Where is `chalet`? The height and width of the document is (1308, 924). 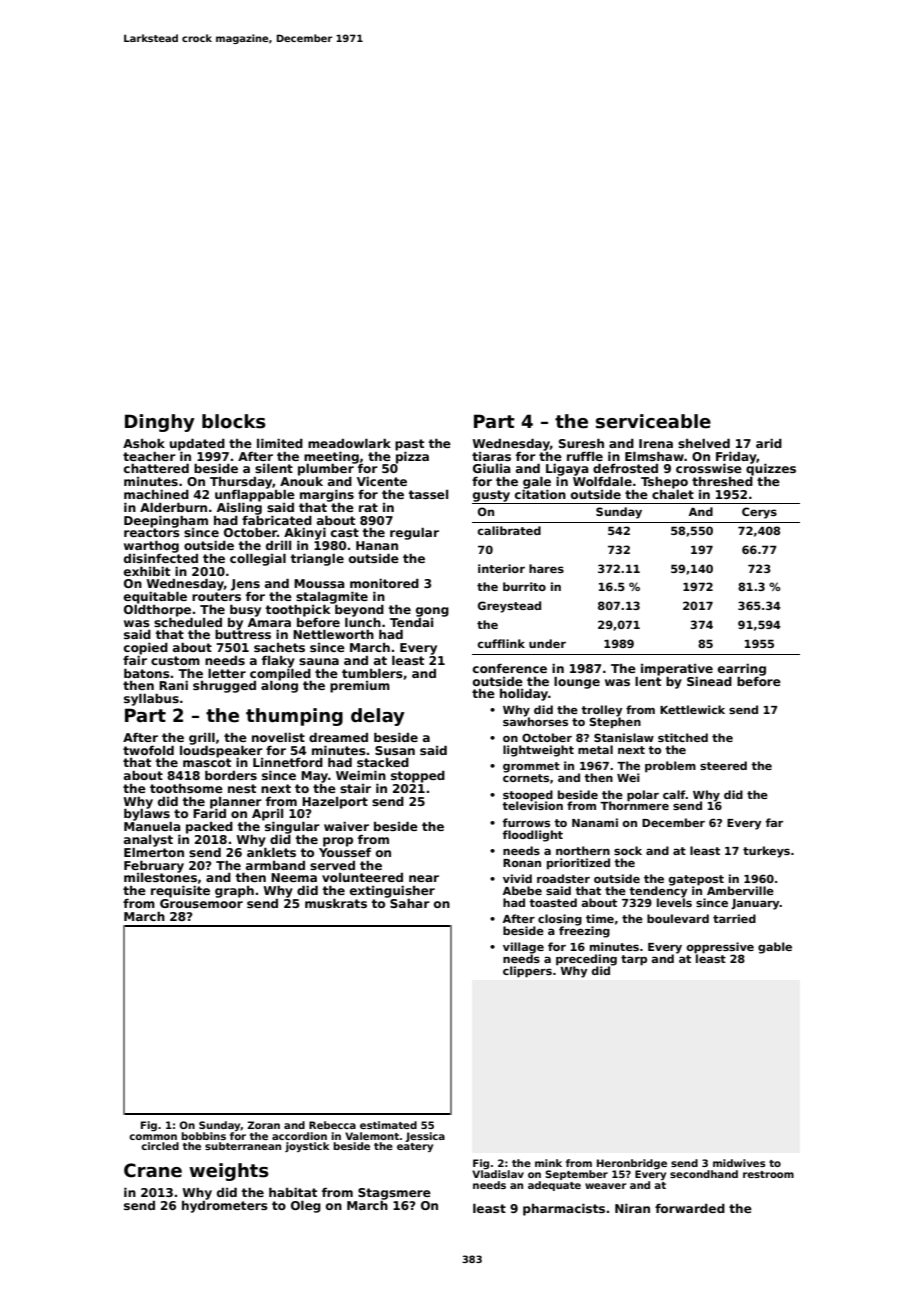
chalet is located at coordinates (673, 494).
